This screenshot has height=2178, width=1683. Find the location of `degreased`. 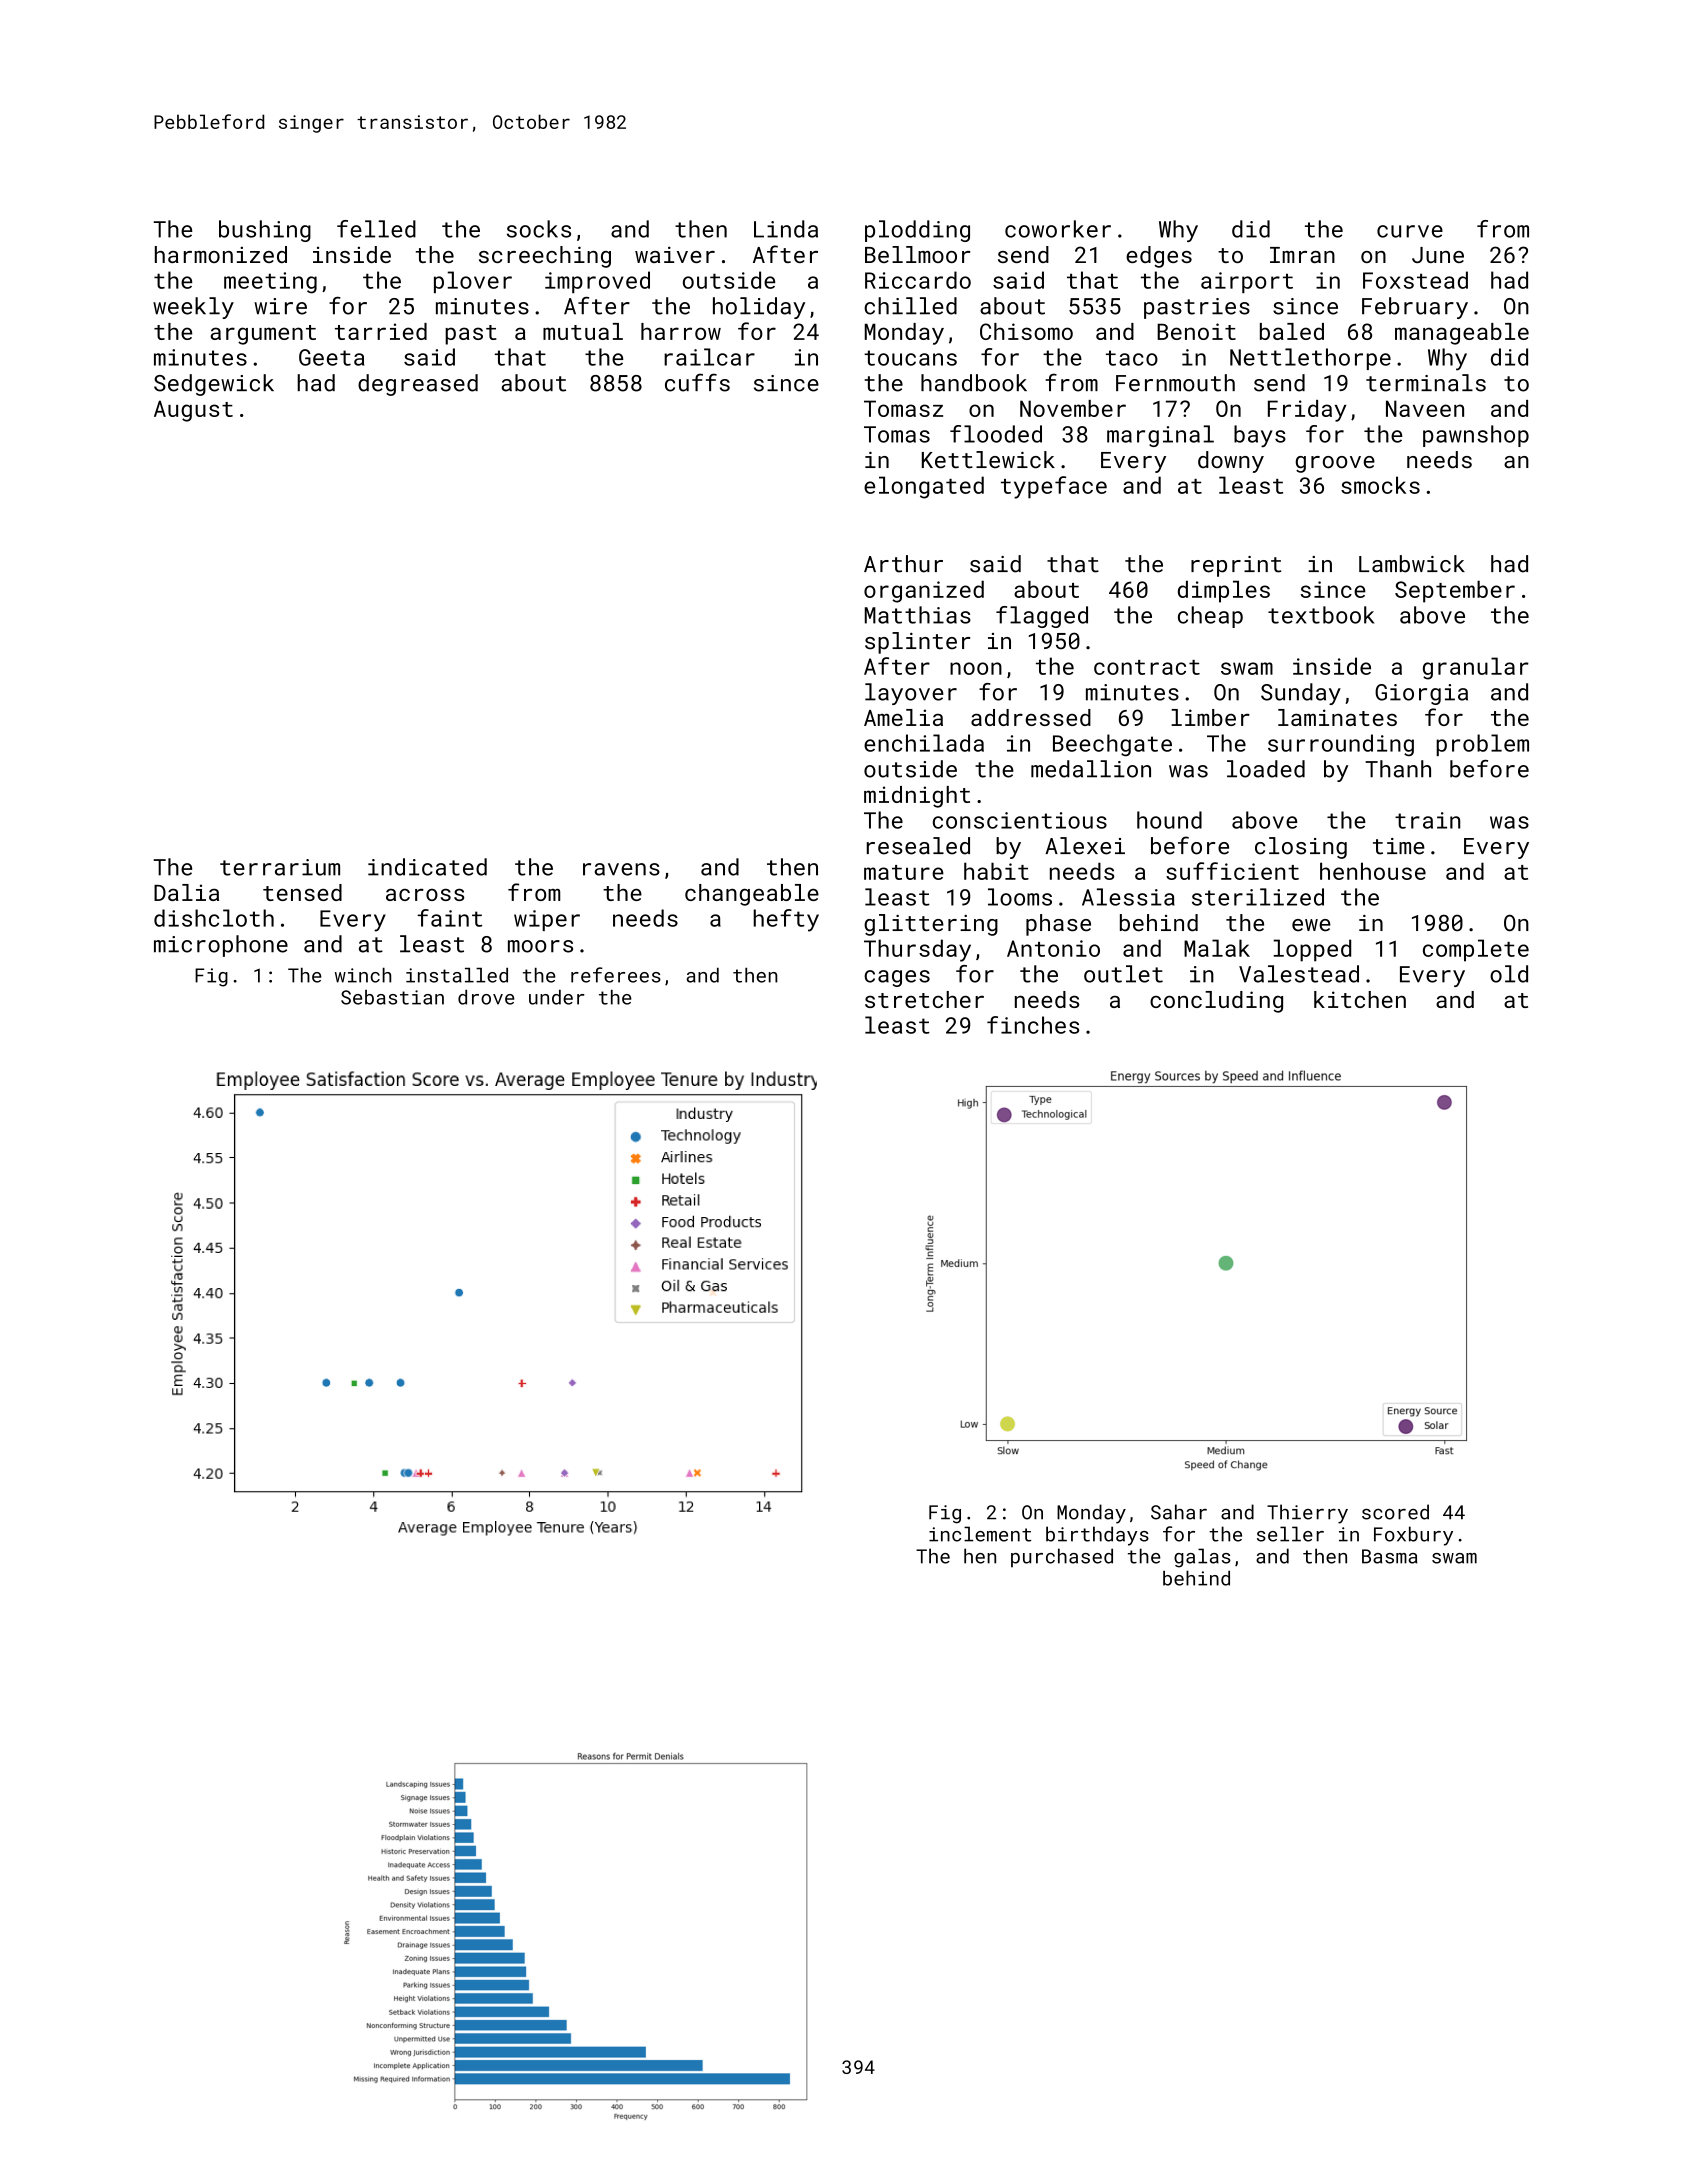

degreased is located at coordinates (418, 385).
